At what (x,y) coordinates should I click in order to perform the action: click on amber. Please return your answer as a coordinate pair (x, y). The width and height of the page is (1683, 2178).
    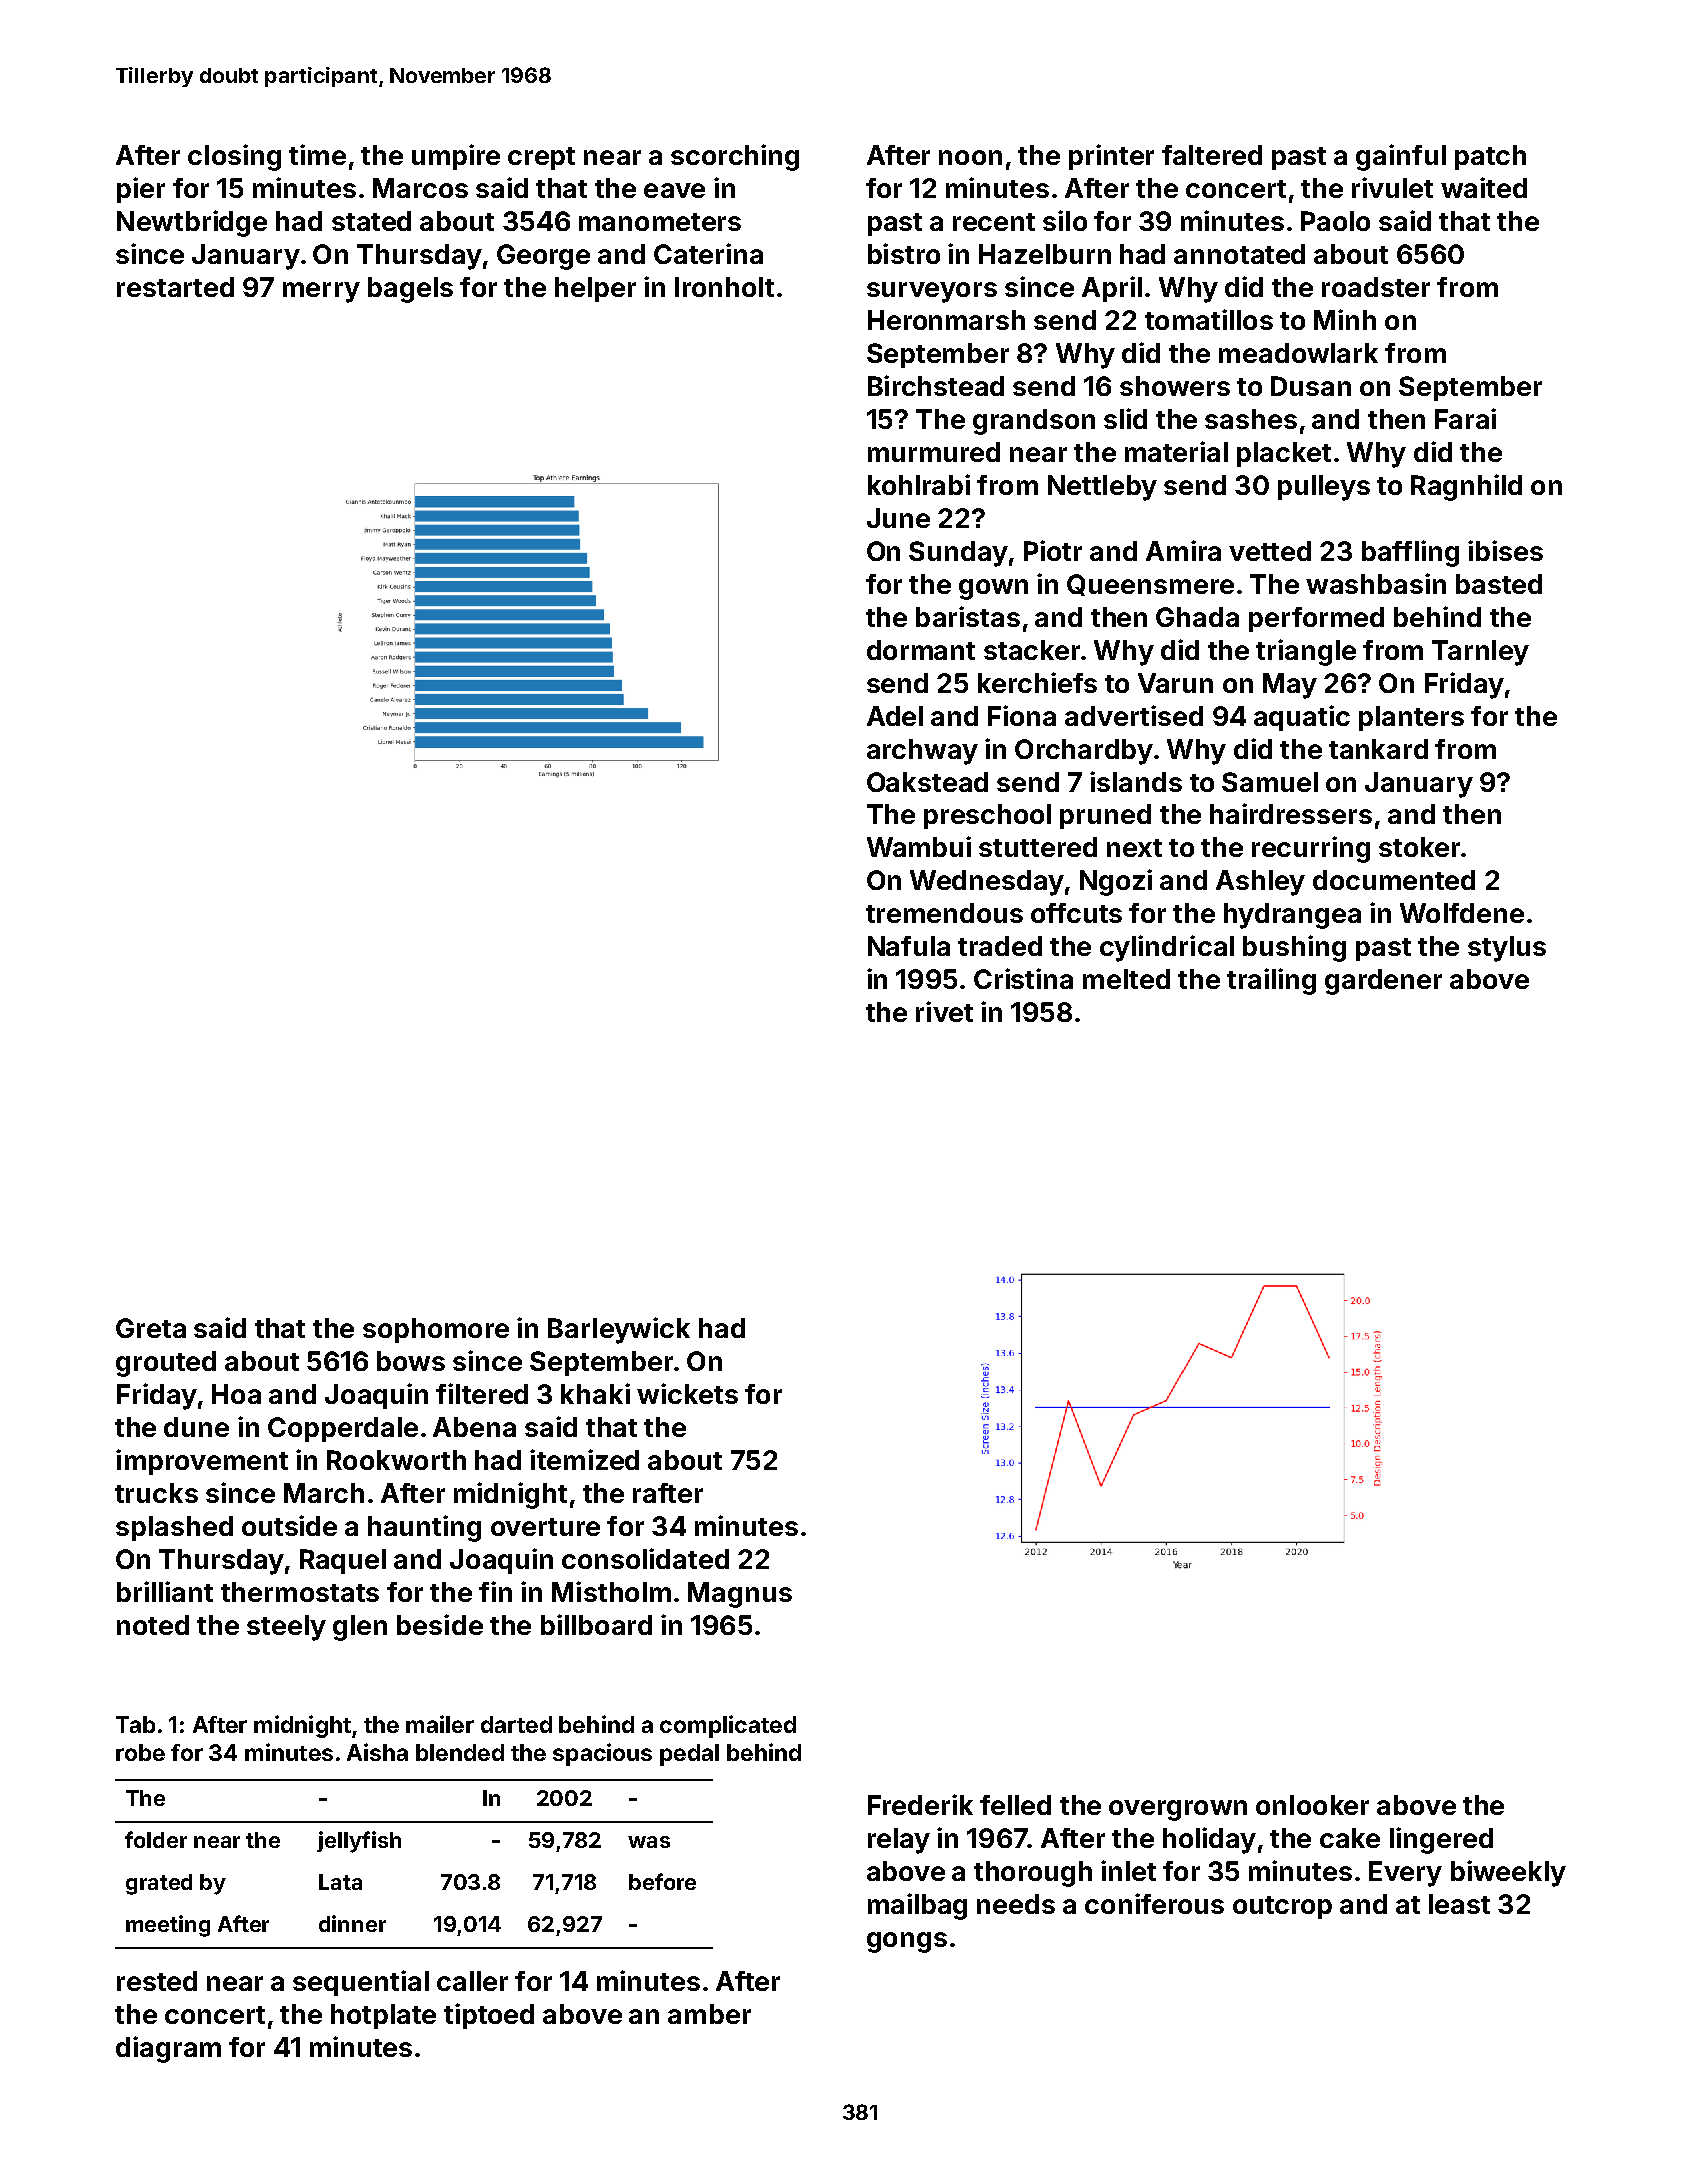
    Looking at the image, I should click on (709, 2014).
